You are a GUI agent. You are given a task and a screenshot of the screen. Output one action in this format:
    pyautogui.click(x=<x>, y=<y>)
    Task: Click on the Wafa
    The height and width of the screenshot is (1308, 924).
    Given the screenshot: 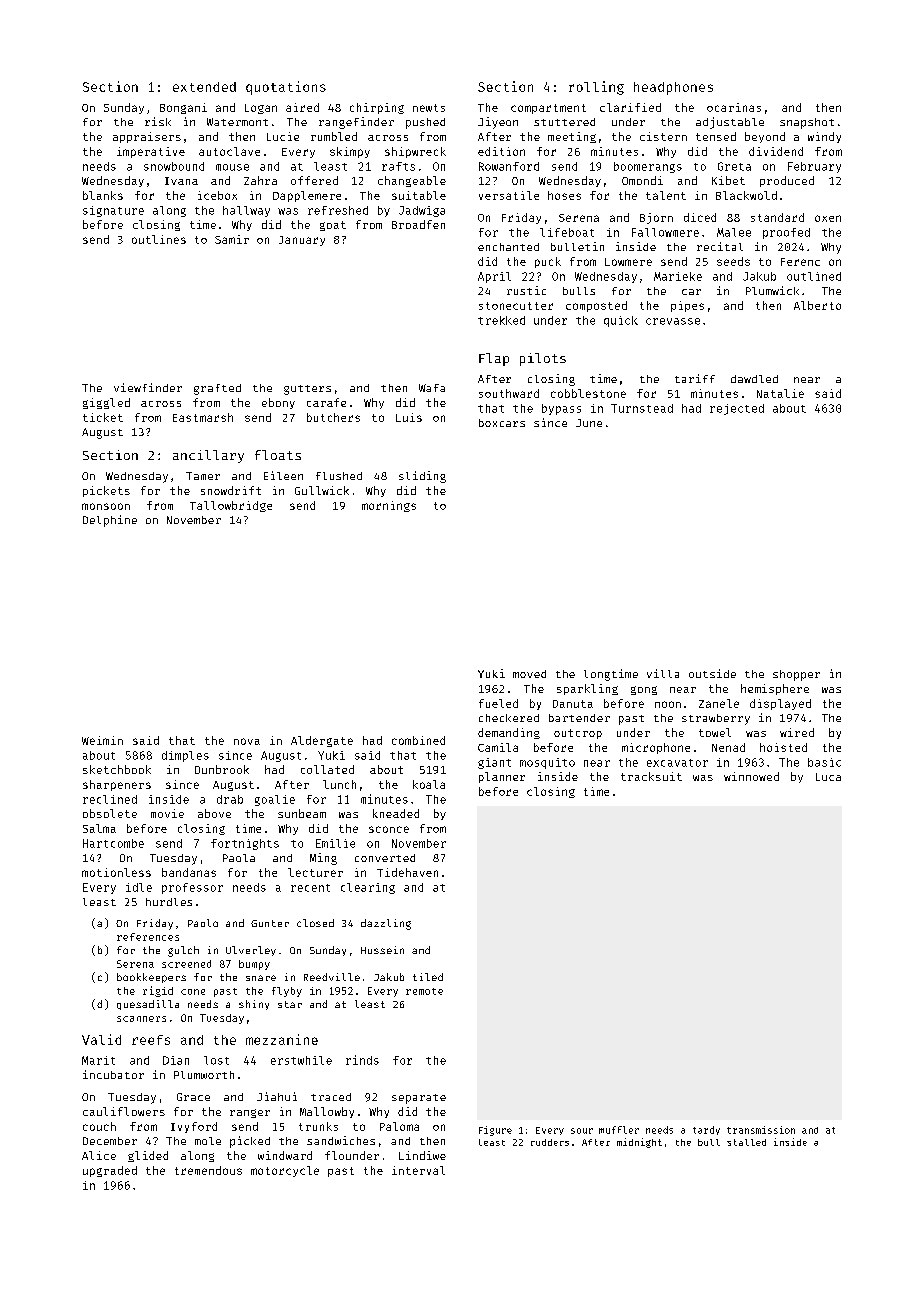 What is the action you would take?
    pyautogui.click(x=432, y=388)
